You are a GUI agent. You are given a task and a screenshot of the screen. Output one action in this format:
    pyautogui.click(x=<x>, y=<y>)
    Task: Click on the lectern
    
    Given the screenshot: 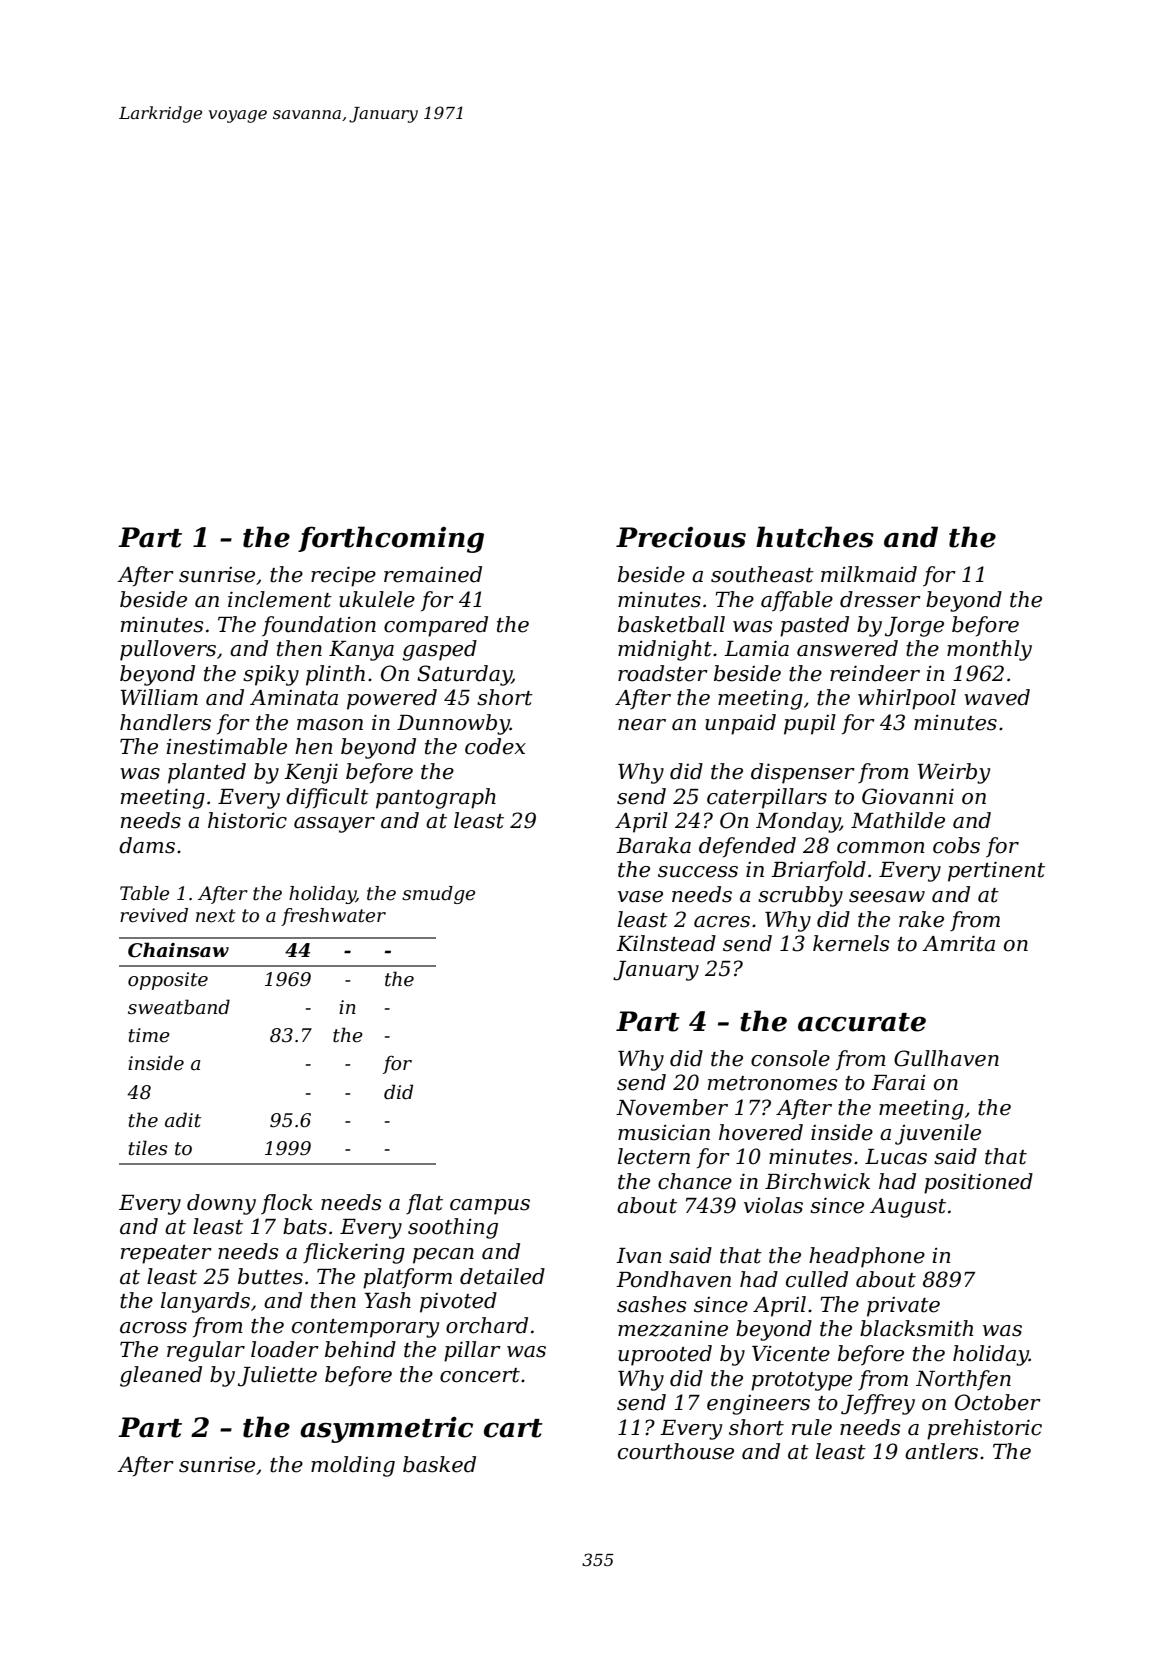 What is the action you would take?
    pyautogui.click(x=654, y=1156)
